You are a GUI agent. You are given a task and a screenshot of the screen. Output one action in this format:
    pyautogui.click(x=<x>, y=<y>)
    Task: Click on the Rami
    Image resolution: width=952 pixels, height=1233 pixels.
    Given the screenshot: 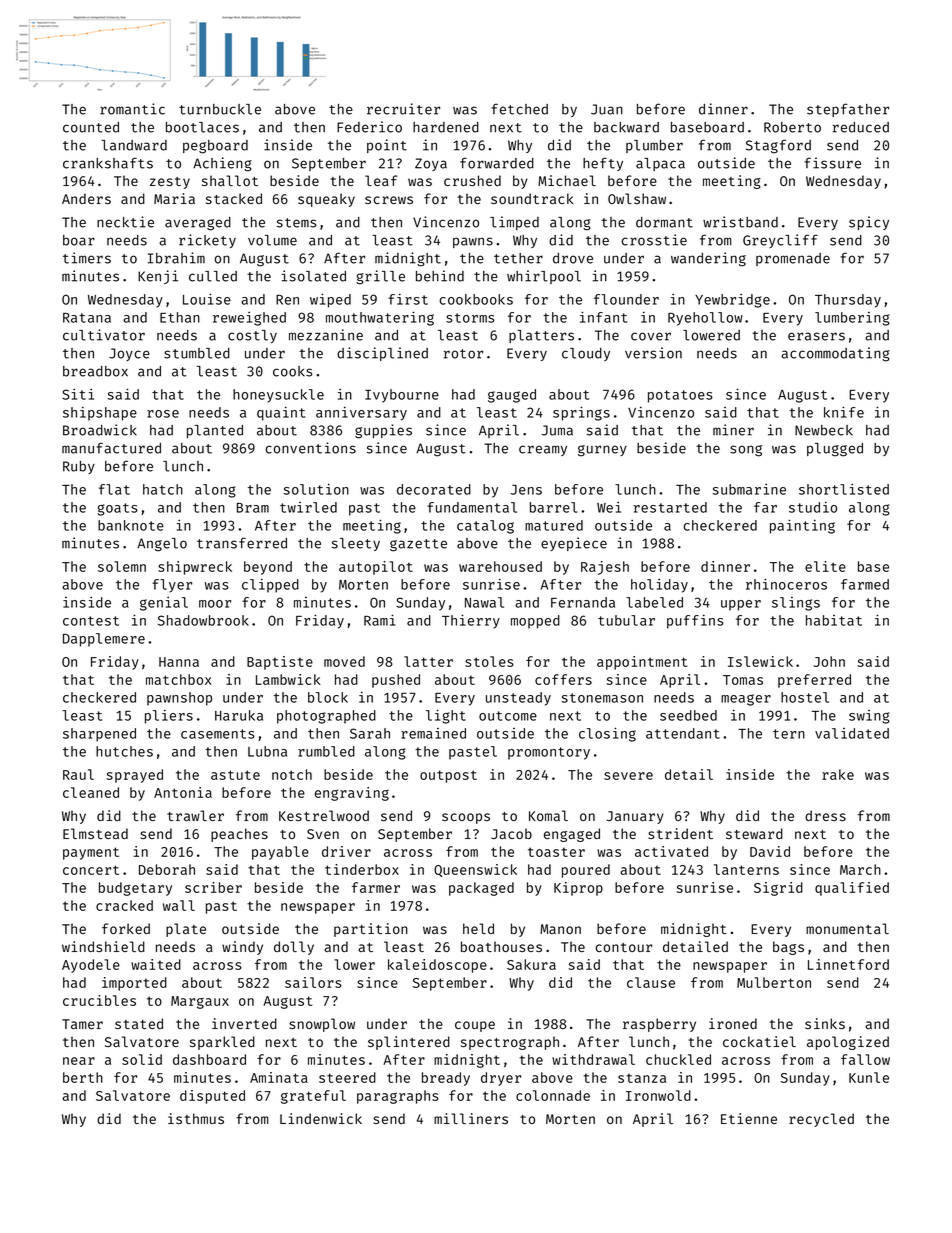 What is the action you would take?
    pyautogui.click(x=380, y=620)
